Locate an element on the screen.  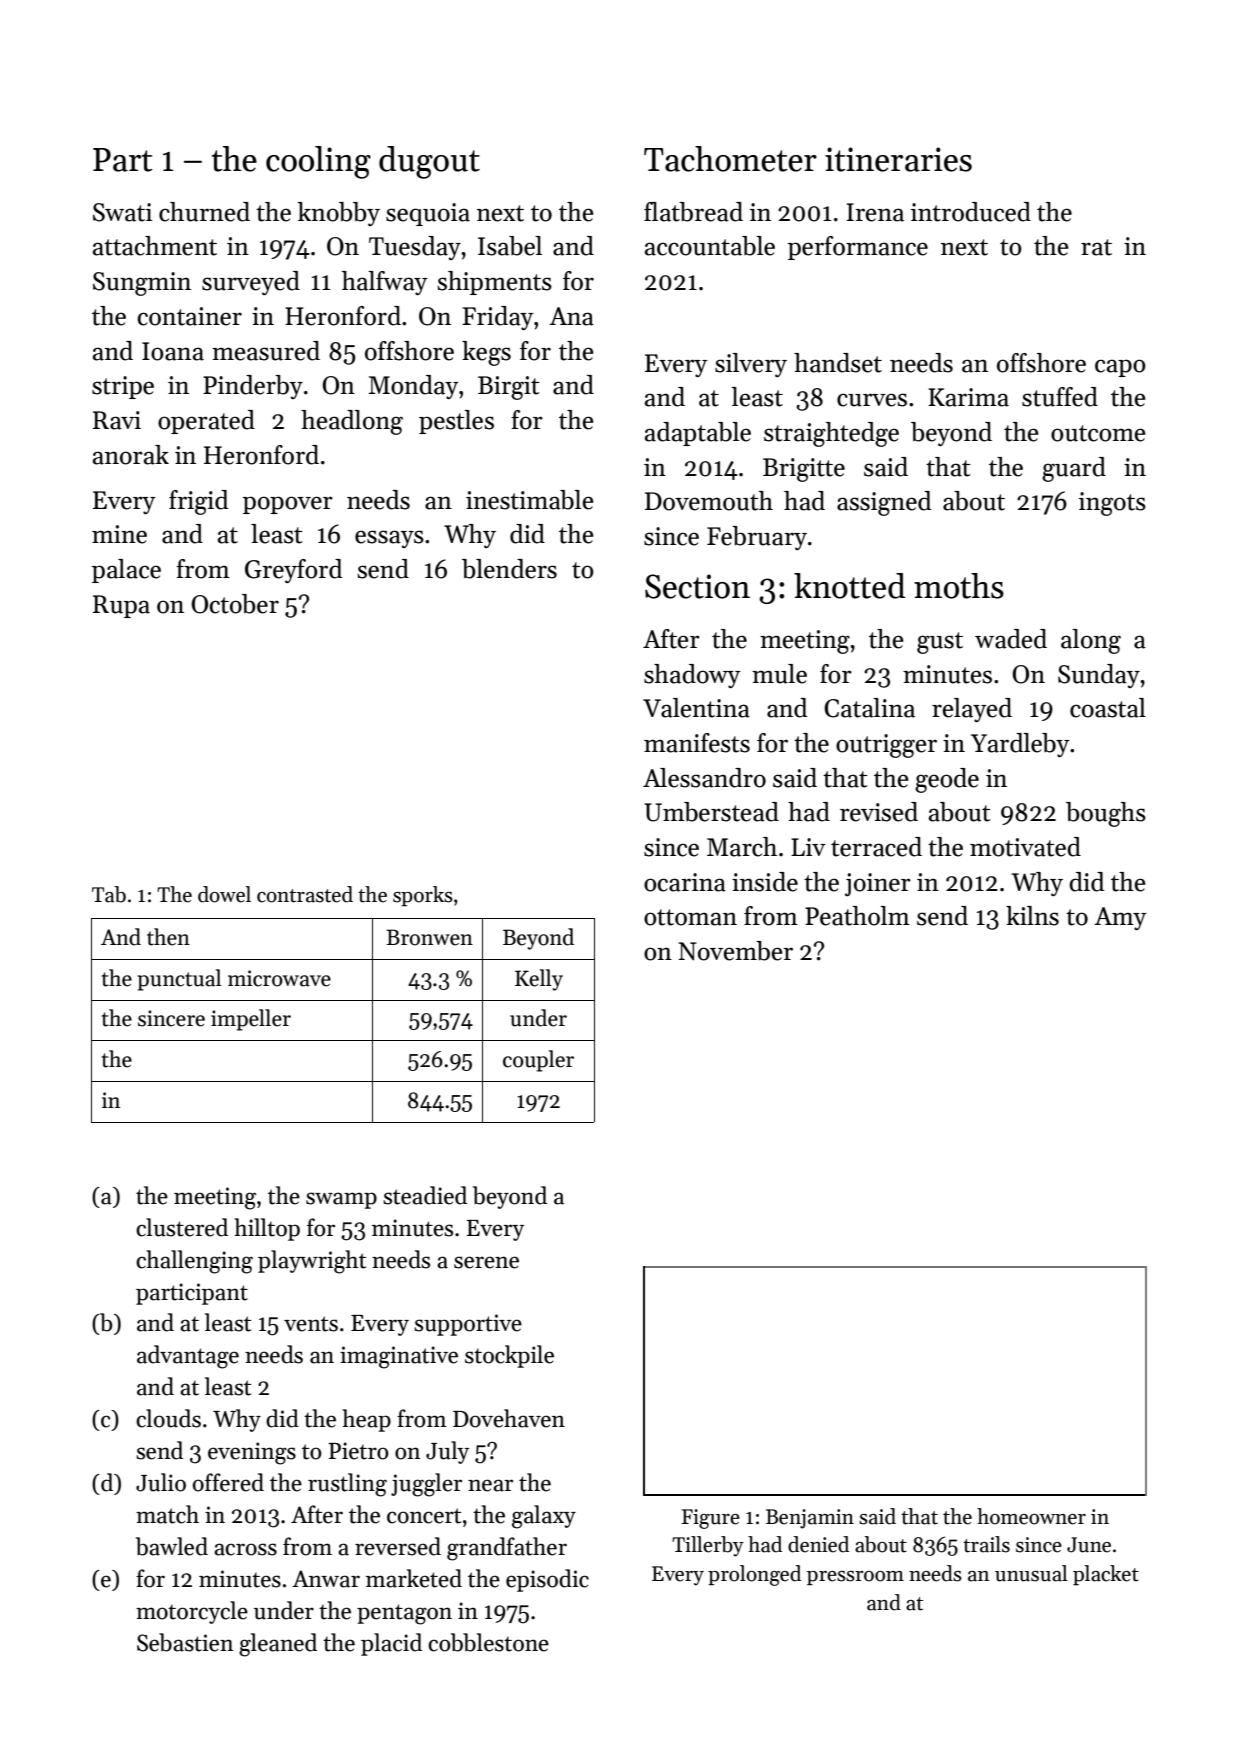
Tachometer is located at coordinates (730, 159).
